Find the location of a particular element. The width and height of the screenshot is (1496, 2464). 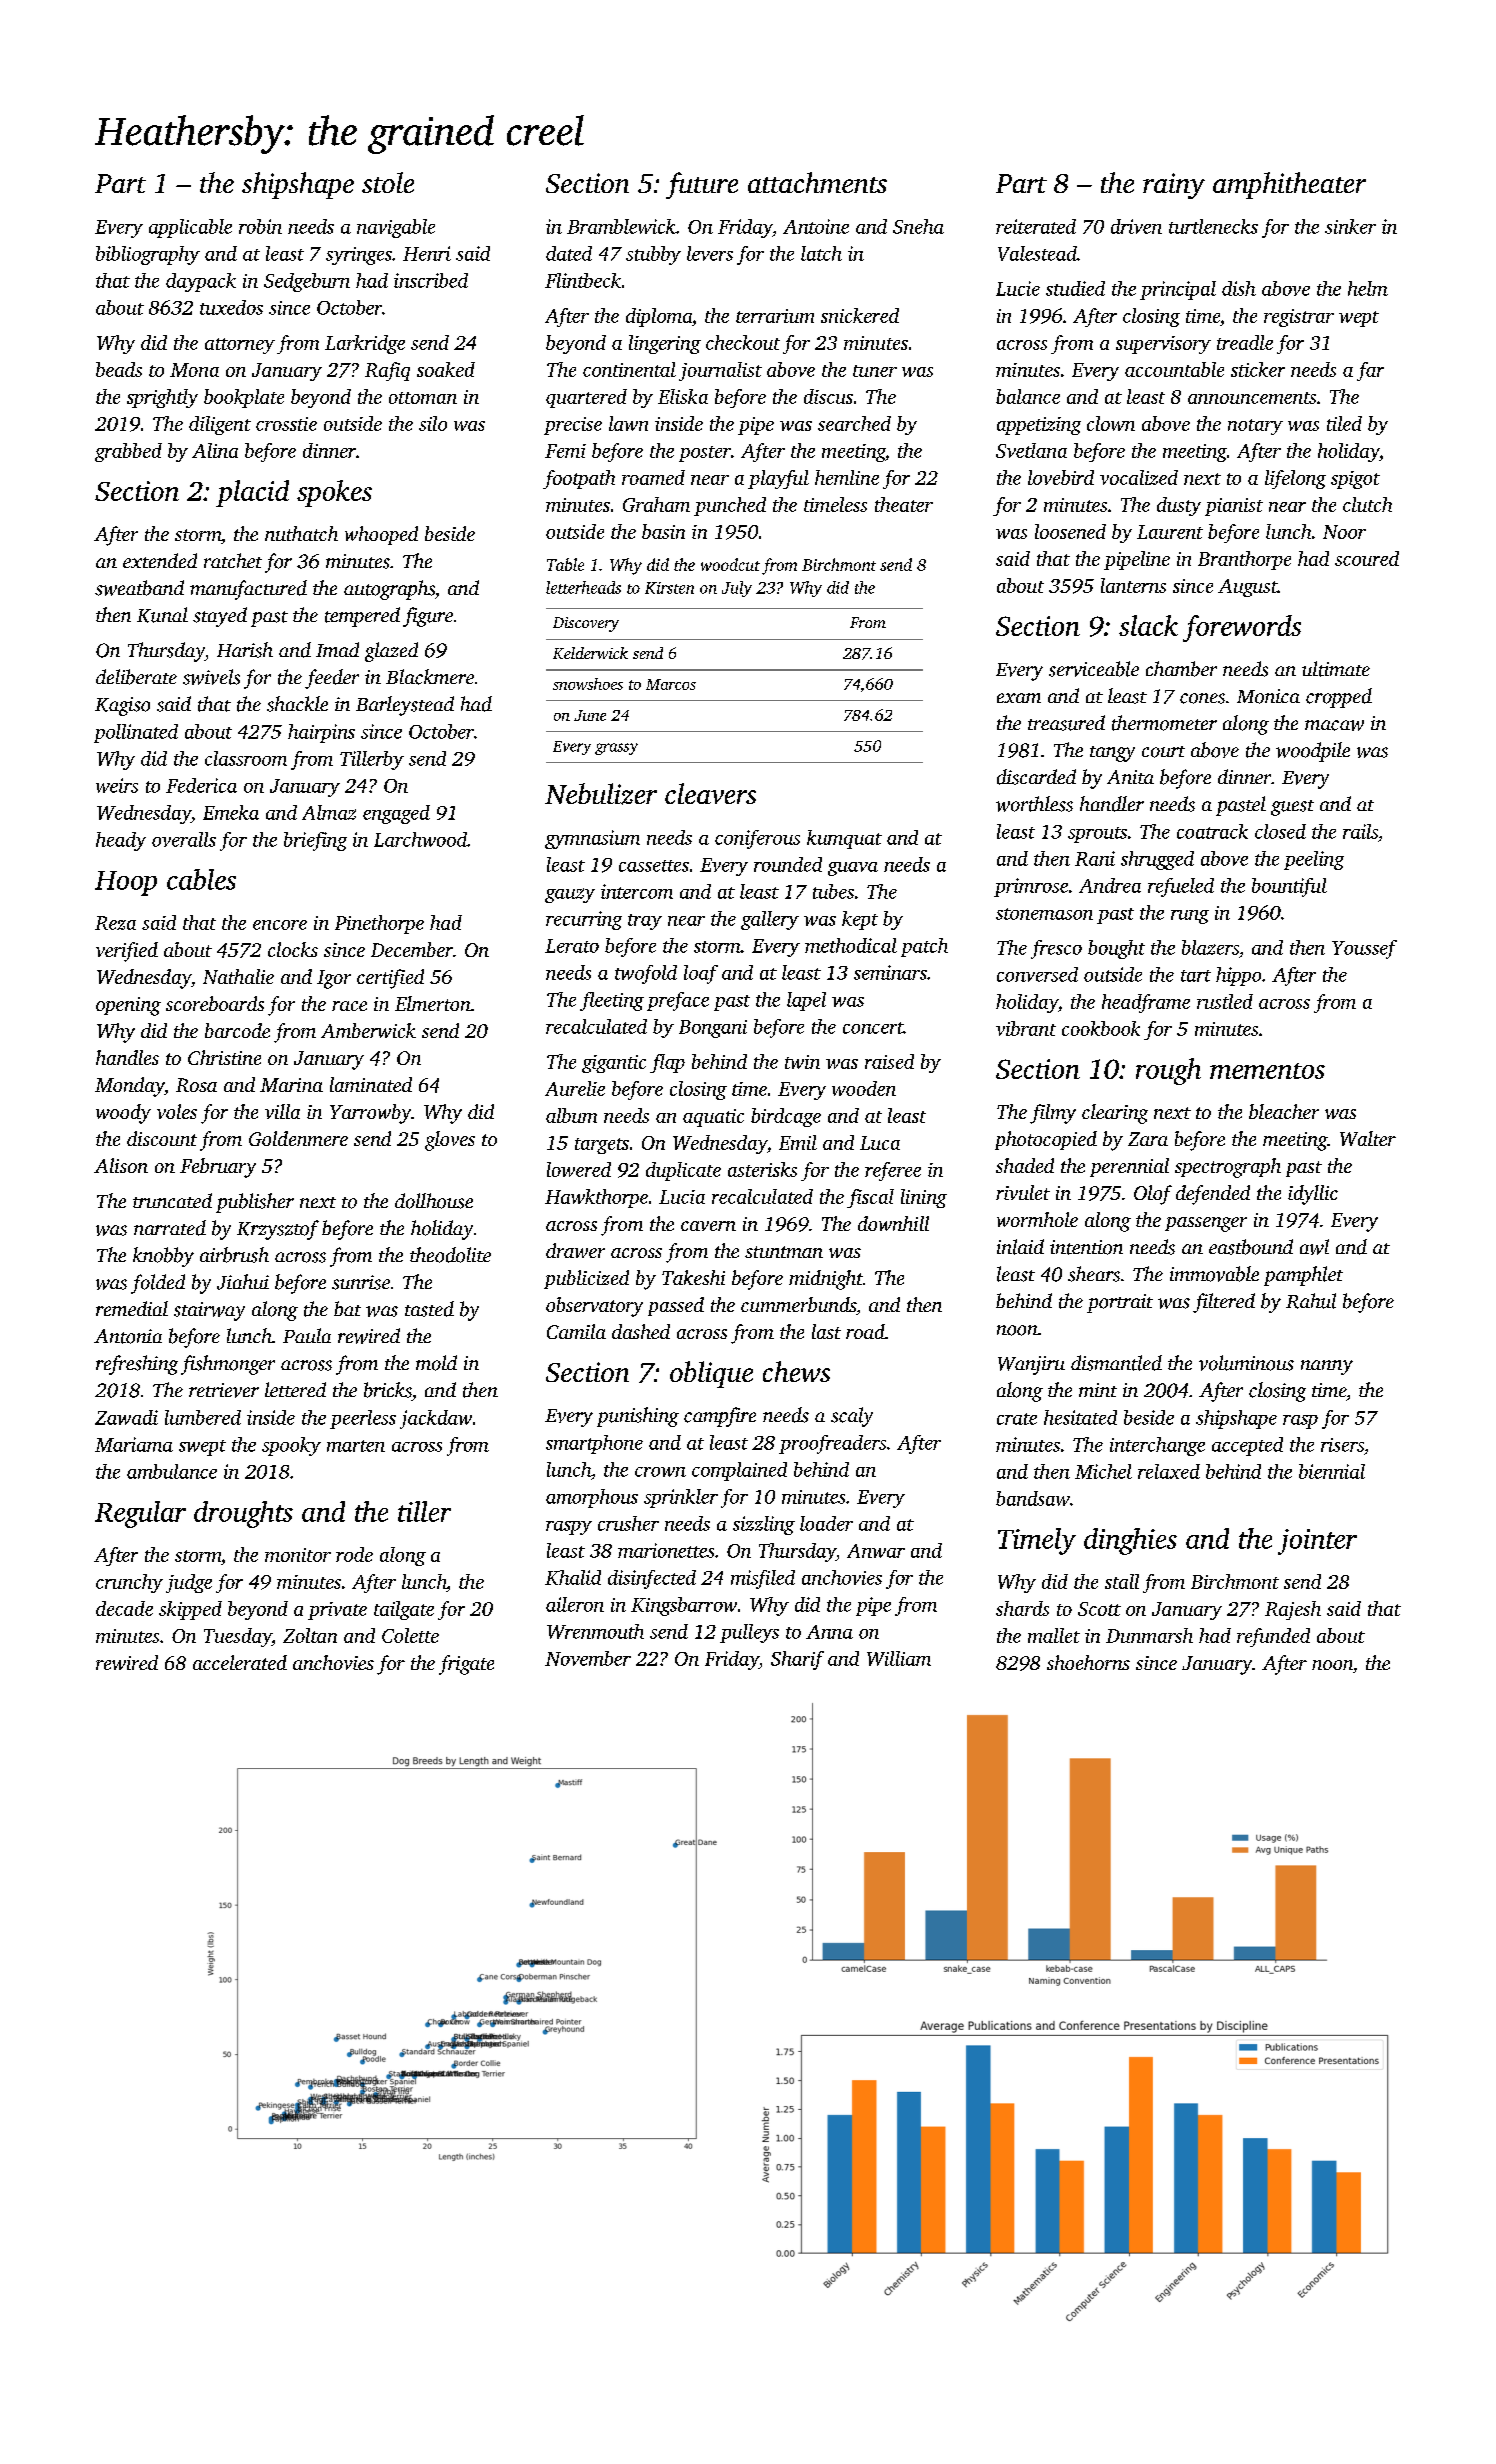

macaw is located at coordinates (1334, 725).
